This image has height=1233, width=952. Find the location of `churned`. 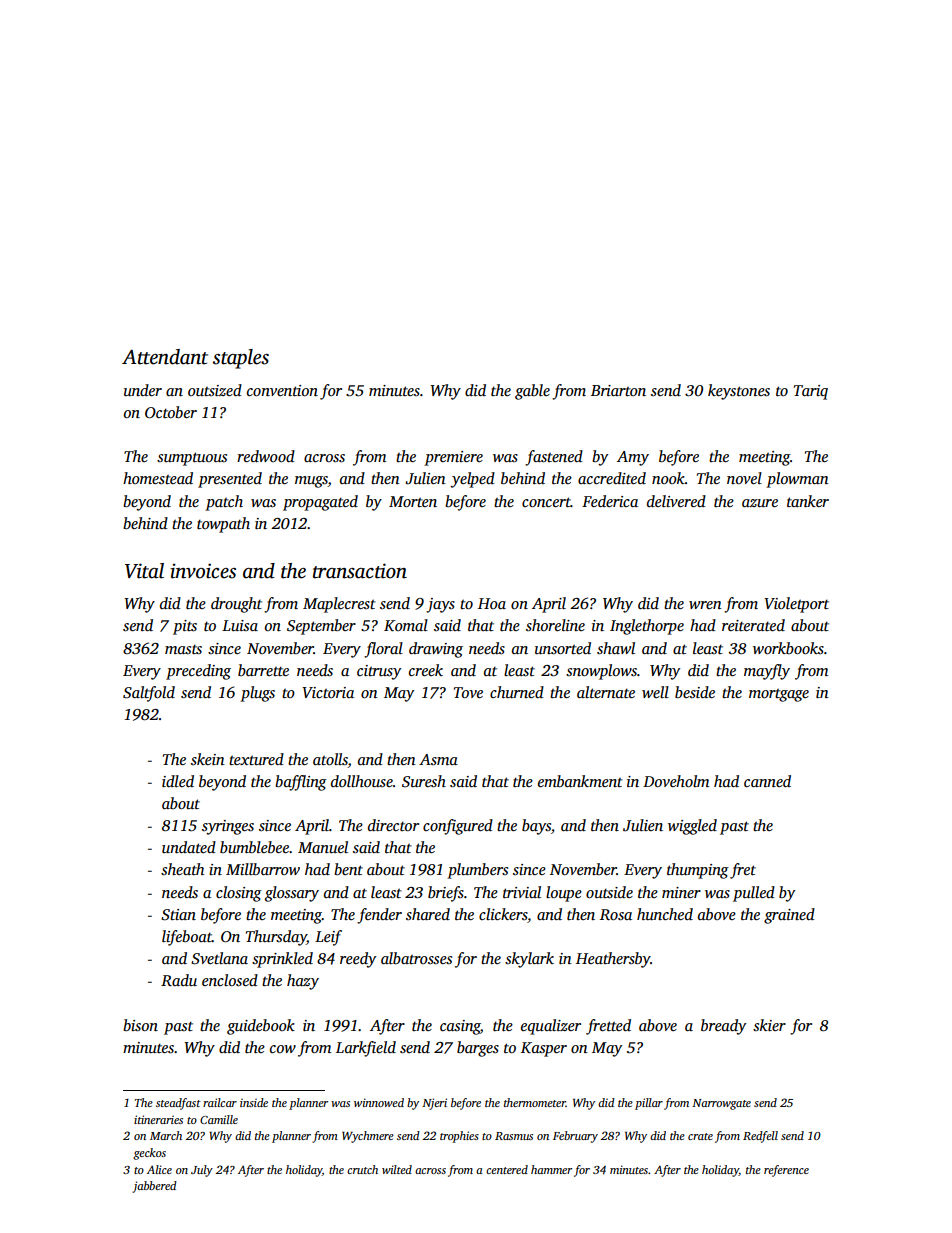

churned is located at coordinates (517, 692).
